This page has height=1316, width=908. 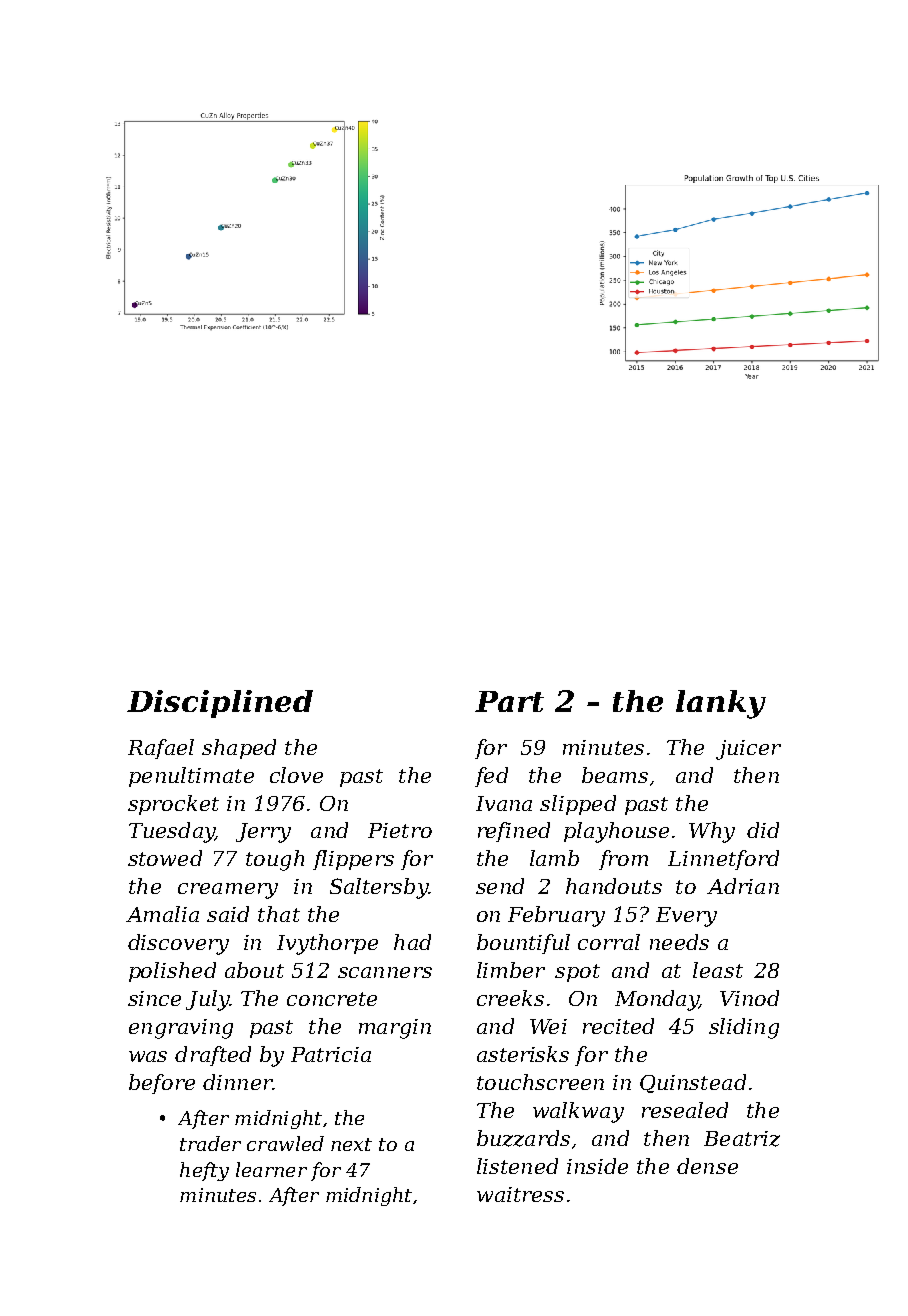 What do you see at coordinates (748, 750) in the page?
I see `juicer` at bounding box center [748, 750].
